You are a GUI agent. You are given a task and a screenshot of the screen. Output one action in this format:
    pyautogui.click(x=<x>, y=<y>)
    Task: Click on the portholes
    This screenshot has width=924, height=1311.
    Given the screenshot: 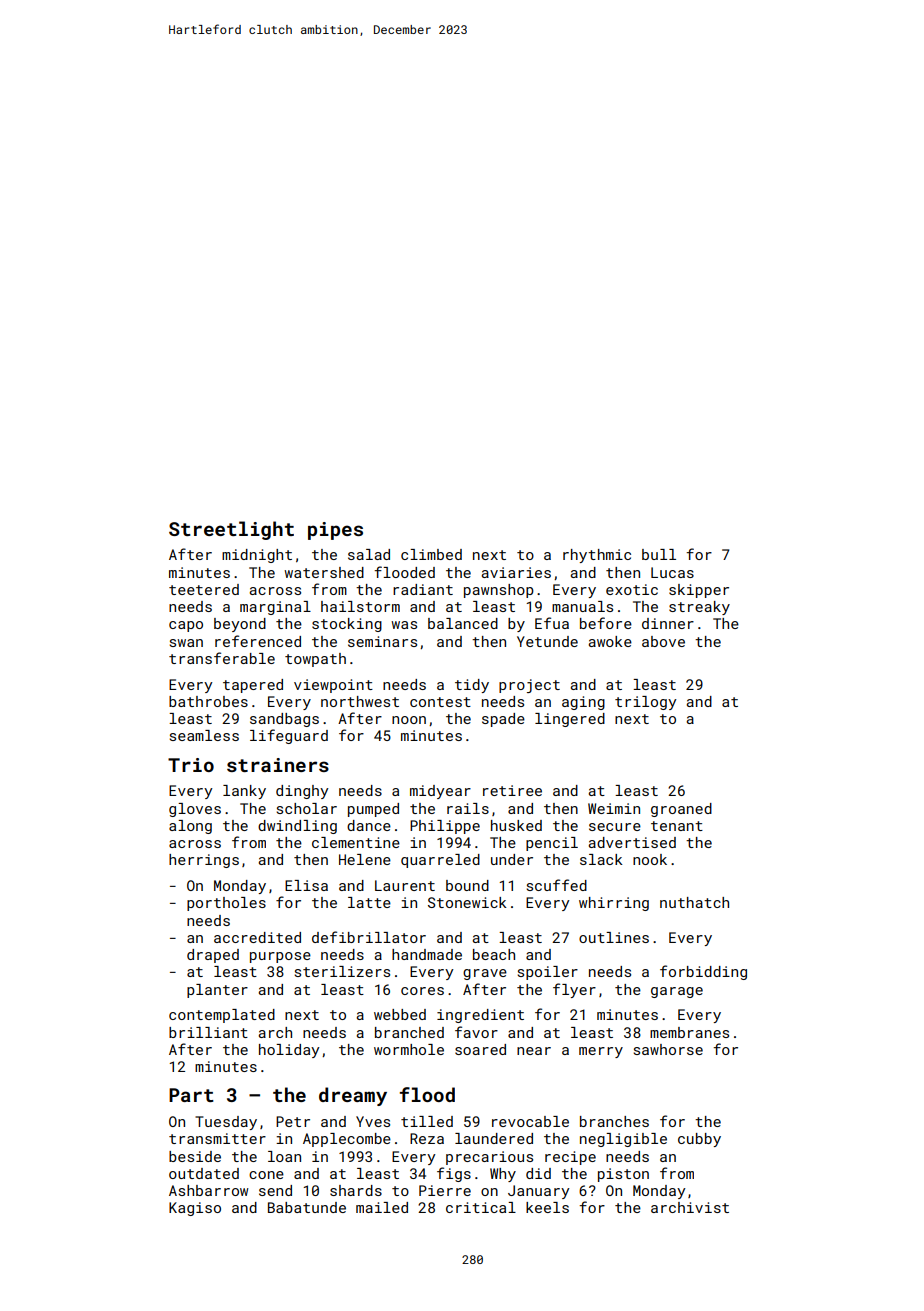 What is the action you would take?
    pyautogui.click(x=226, y=904)
